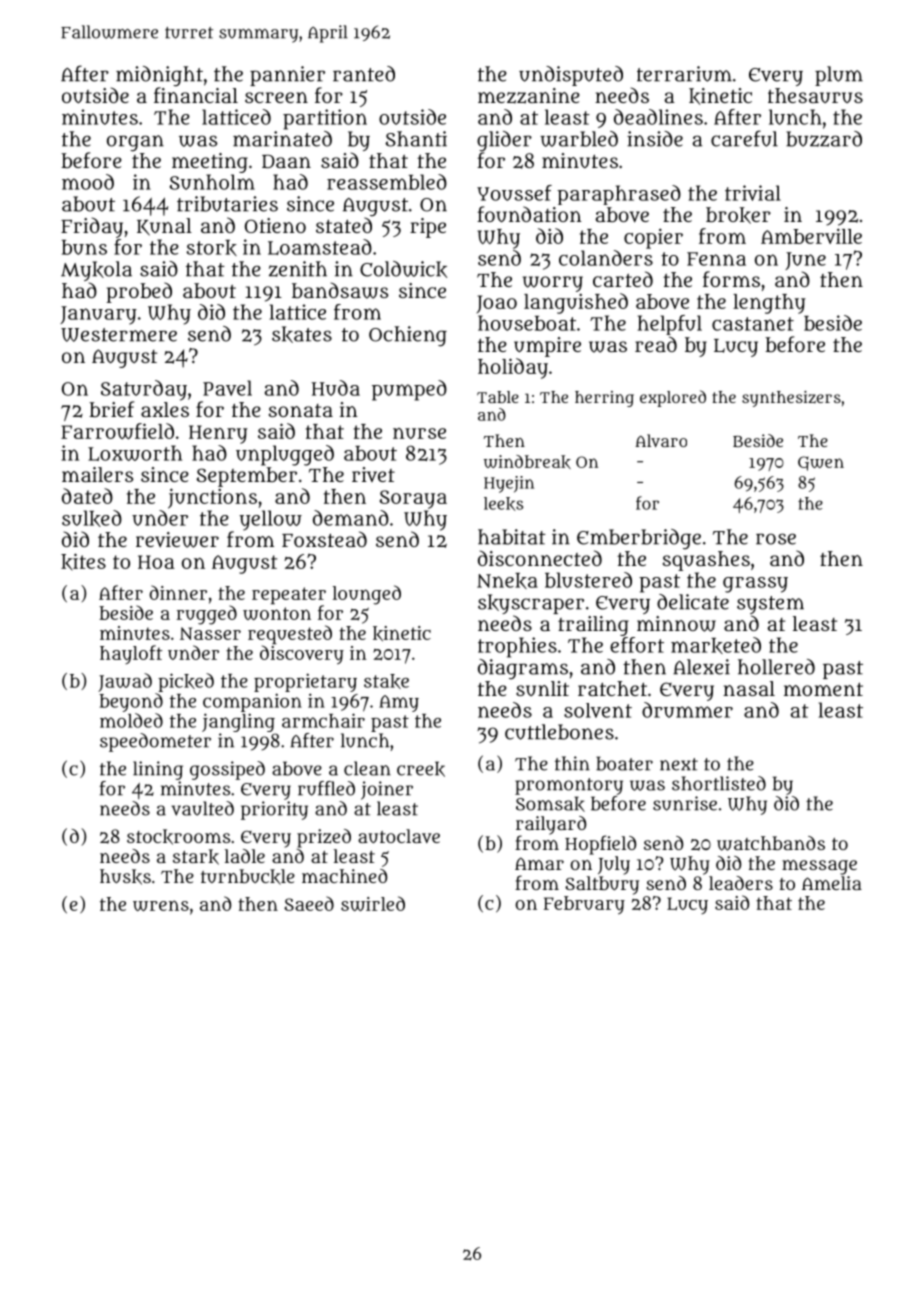 This screenshot has width=924, height=1314. I want to click on midnight, so click(159, 76).
